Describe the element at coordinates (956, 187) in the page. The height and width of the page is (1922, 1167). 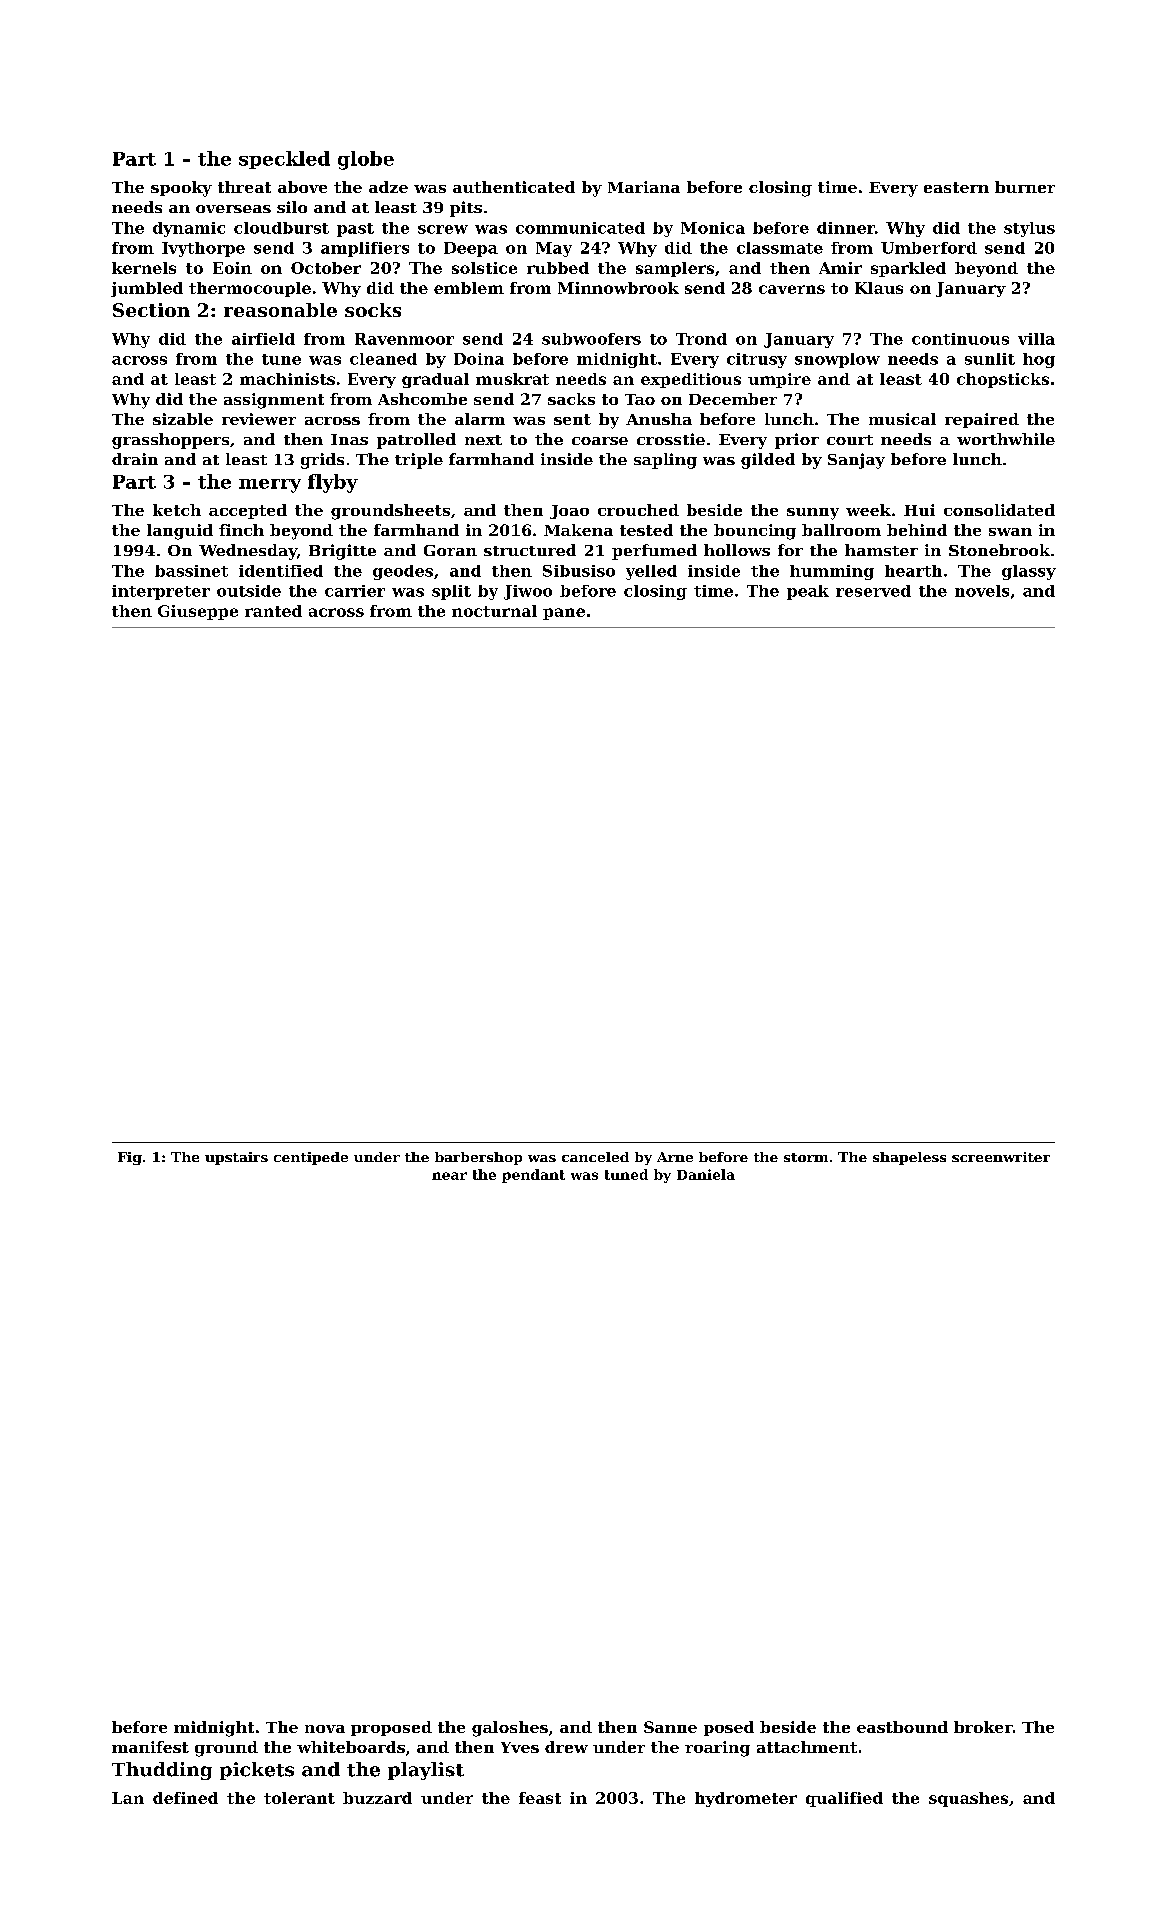
I see `eastern` at that location.
